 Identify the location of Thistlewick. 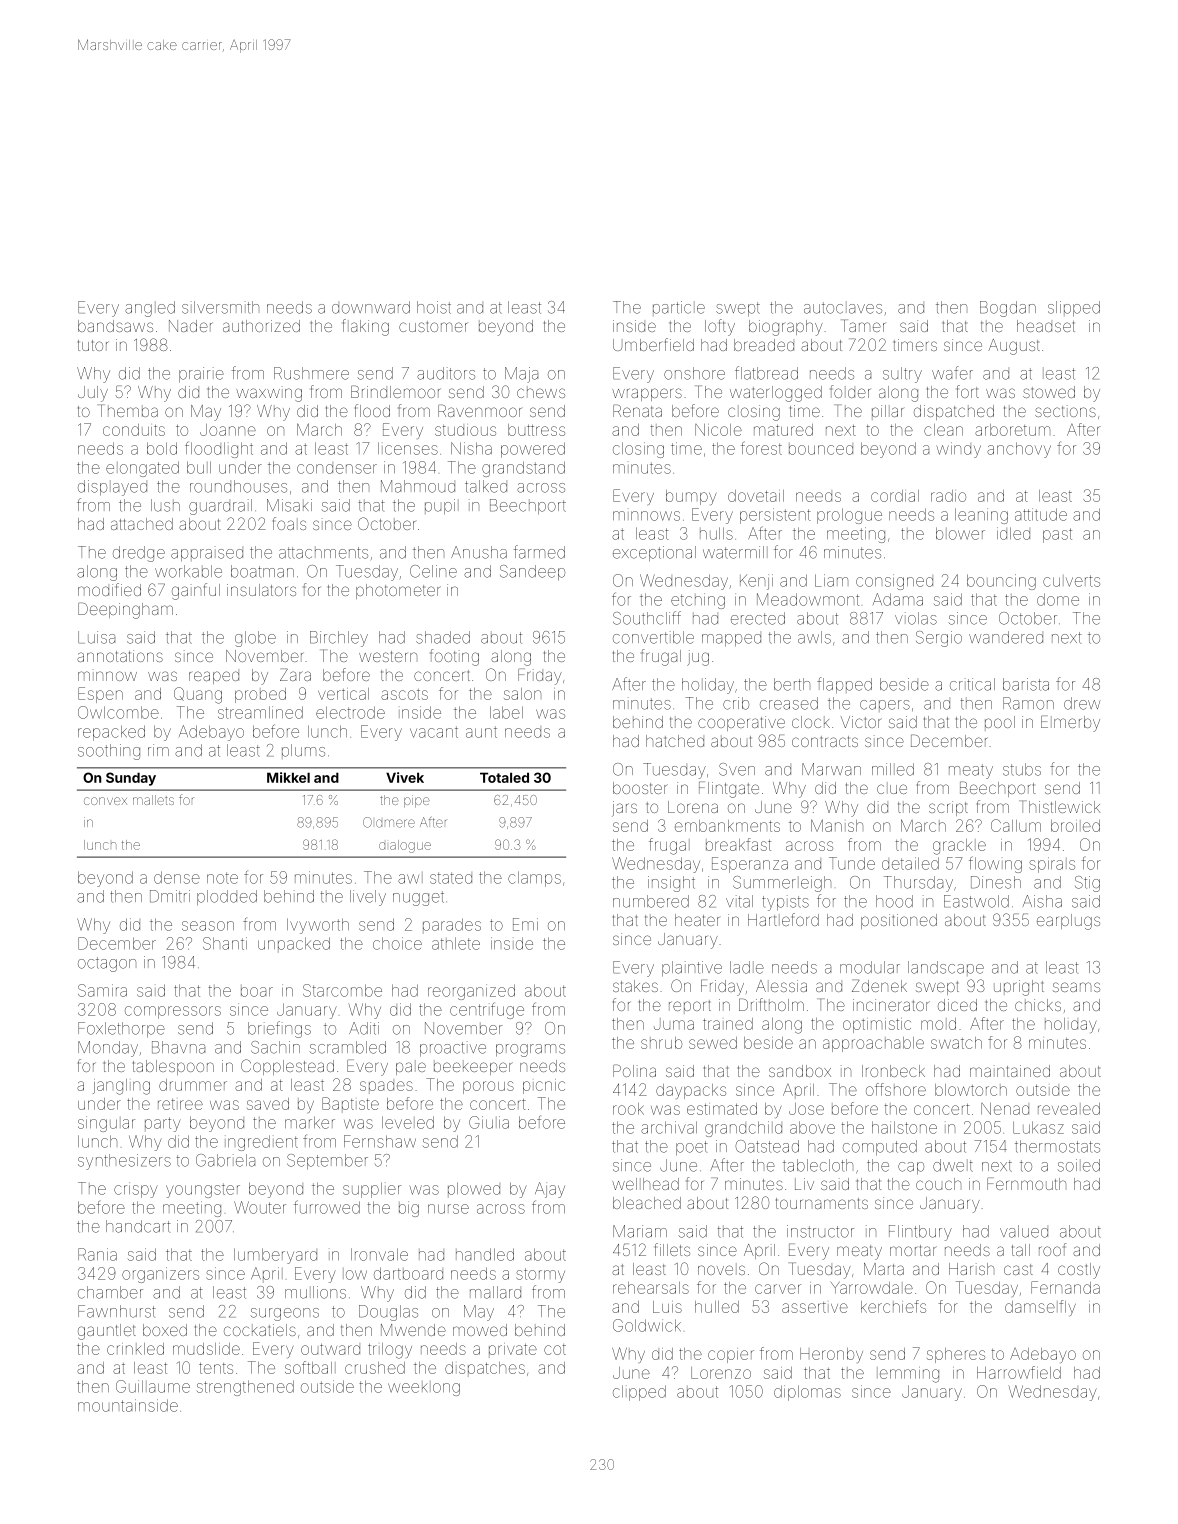
(1059, 806).
